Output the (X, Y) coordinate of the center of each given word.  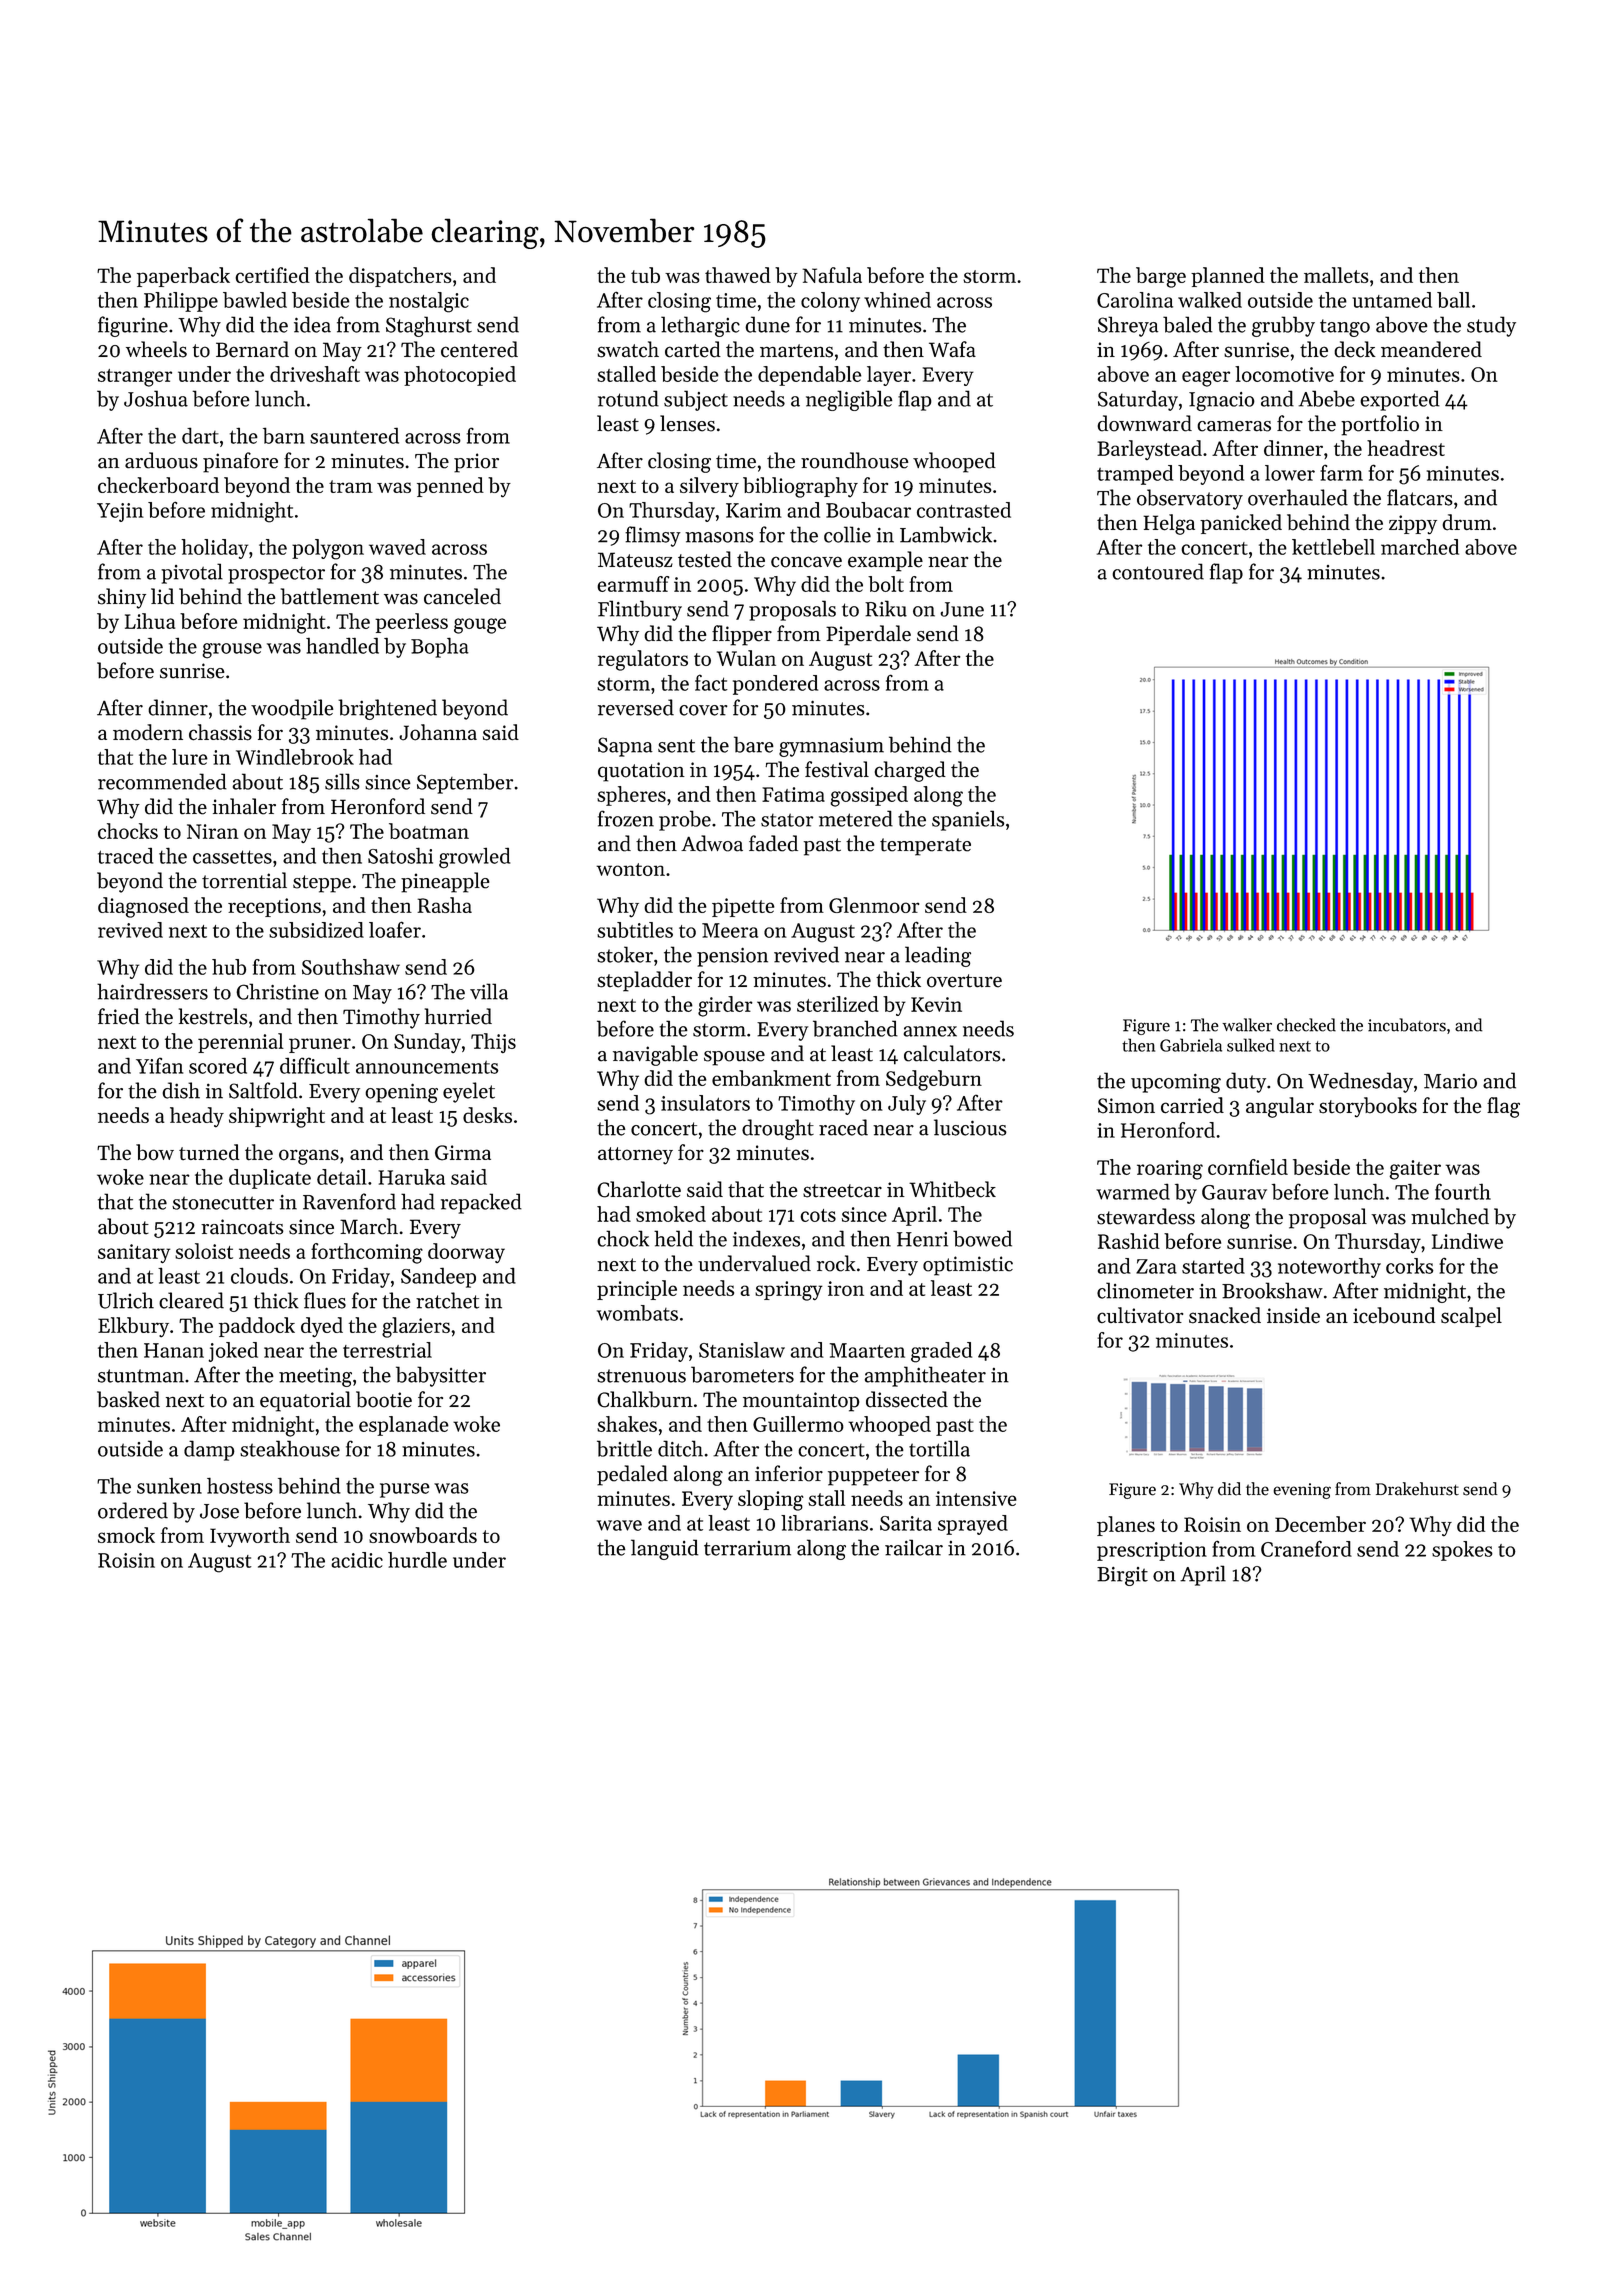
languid (664, 1549)
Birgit (1122, 1576)
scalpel (1471, 1317)
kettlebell (1333, 547)
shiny (122, 598)
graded (941, 1352)
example (885, 561)
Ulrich (126, 1300)
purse (405, 1490)
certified (272, 275)
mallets (1336, 275)
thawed (738, 275)
